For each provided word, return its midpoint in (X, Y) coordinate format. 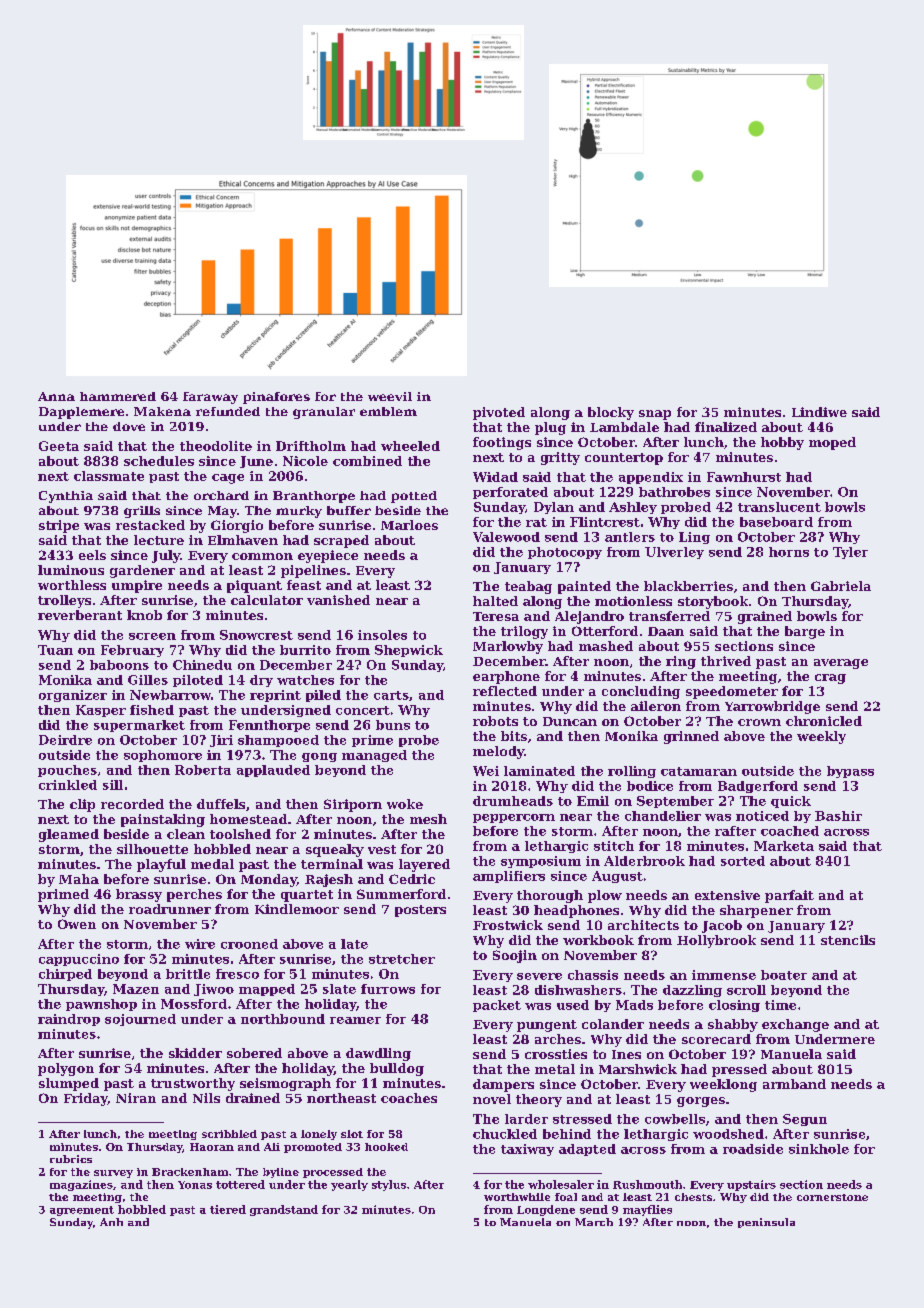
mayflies (647, 1210)
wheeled (410, 446)
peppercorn (514, 818)
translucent (779, 507)
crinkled (68, 785)
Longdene (546, 1210)
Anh (111, 1222)
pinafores (276, 398)
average (841, 664)
